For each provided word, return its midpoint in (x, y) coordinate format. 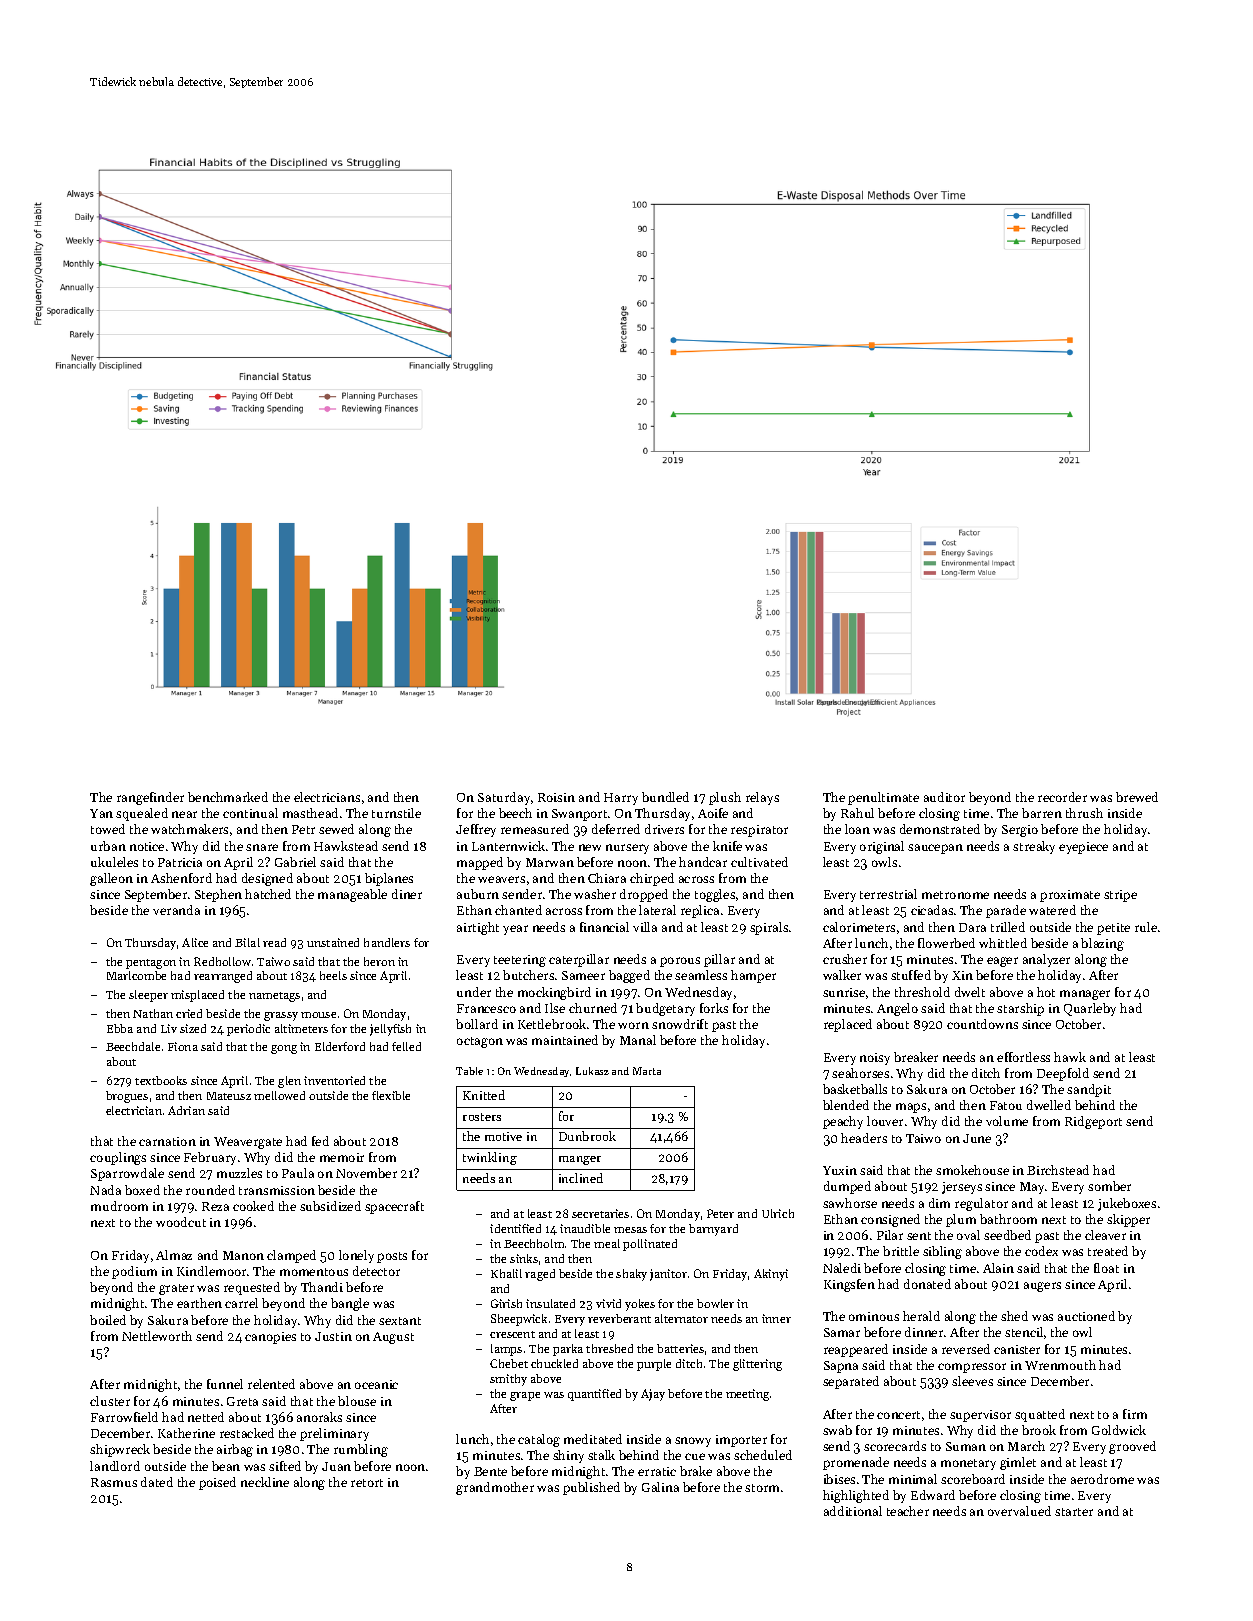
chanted (518, 910)
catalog (539, 1440)
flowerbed (946, 943)
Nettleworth (157, 1336)
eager (1002, 962)
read (274, 942)
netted (206, 1417)
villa (645, 927)
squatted (1040, 1415)
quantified (594, 1395)
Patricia (180, 862)
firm (1135, 1414)
